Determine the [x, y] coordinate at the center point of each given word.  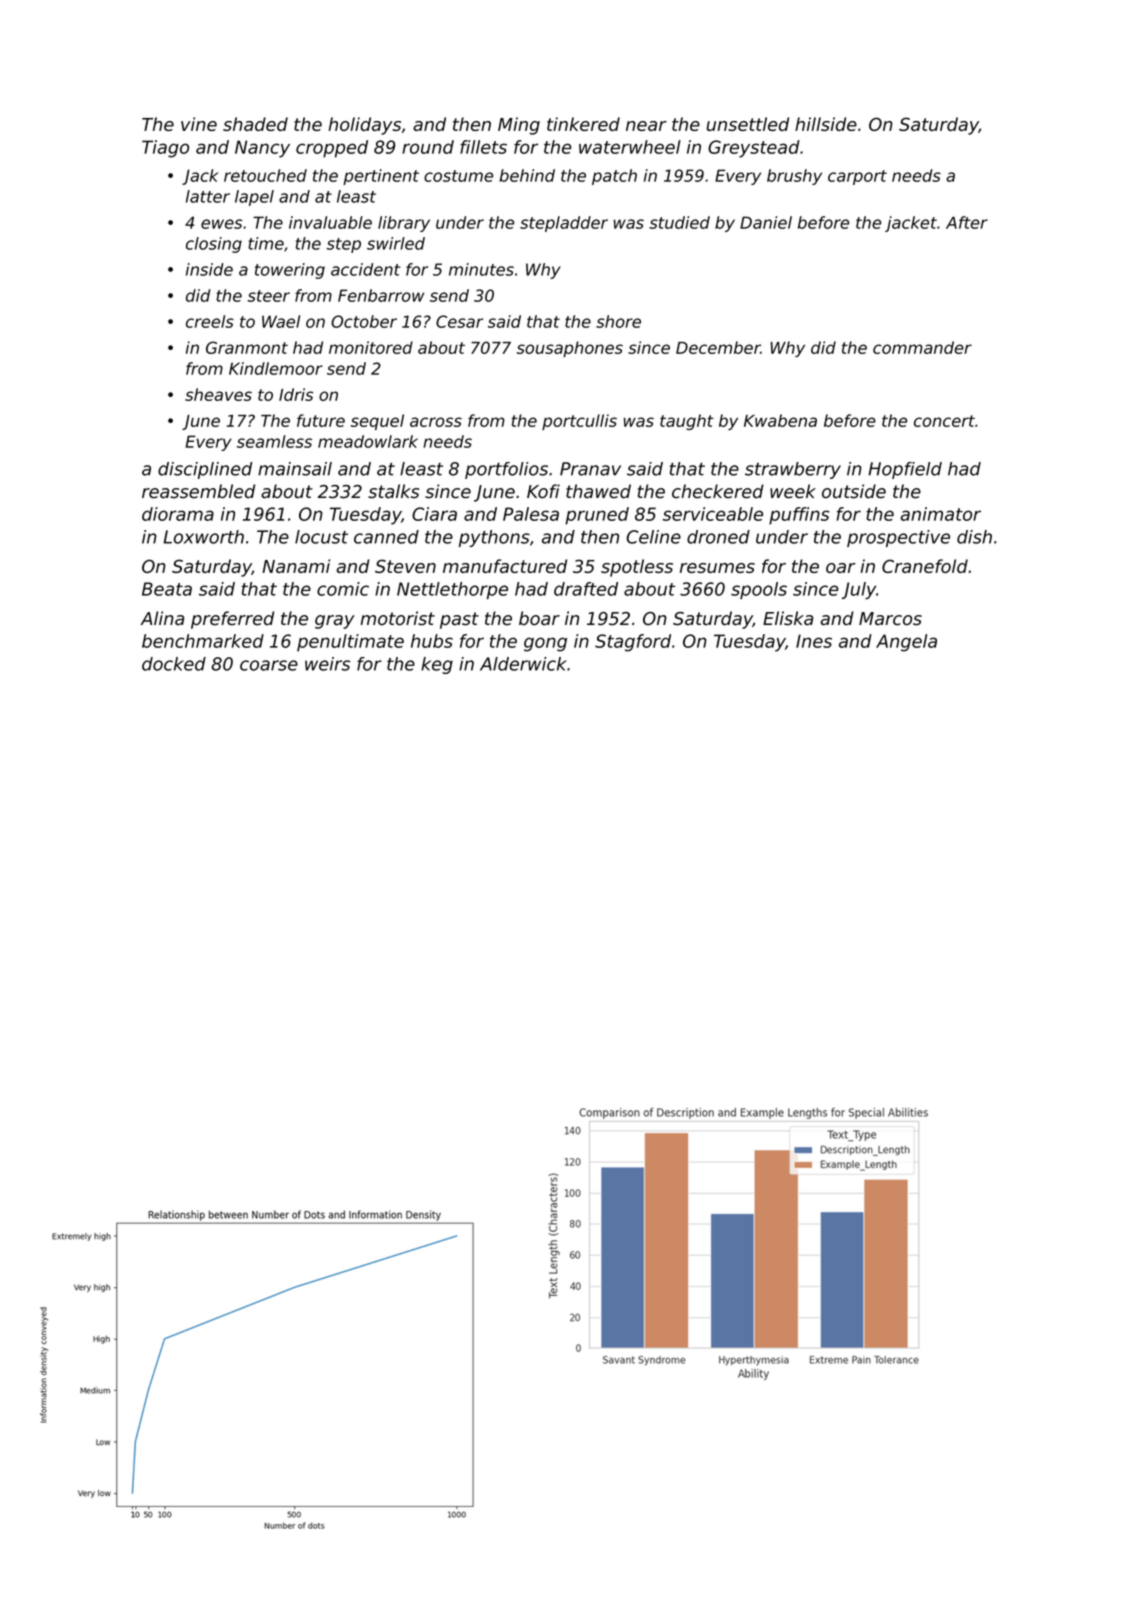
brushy [794, 177]
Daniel [766, 222]
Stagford [633, 643]
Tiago [165, 149]
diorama [178, 514]
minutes [481, 269]
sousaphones [570, 349]
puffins [799, 516]
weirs [327, 664]
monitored [371, 347]
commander [922, 347]
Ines [814, 641]
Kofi [543, 491]
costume [458, 176]
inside [209, 269]
